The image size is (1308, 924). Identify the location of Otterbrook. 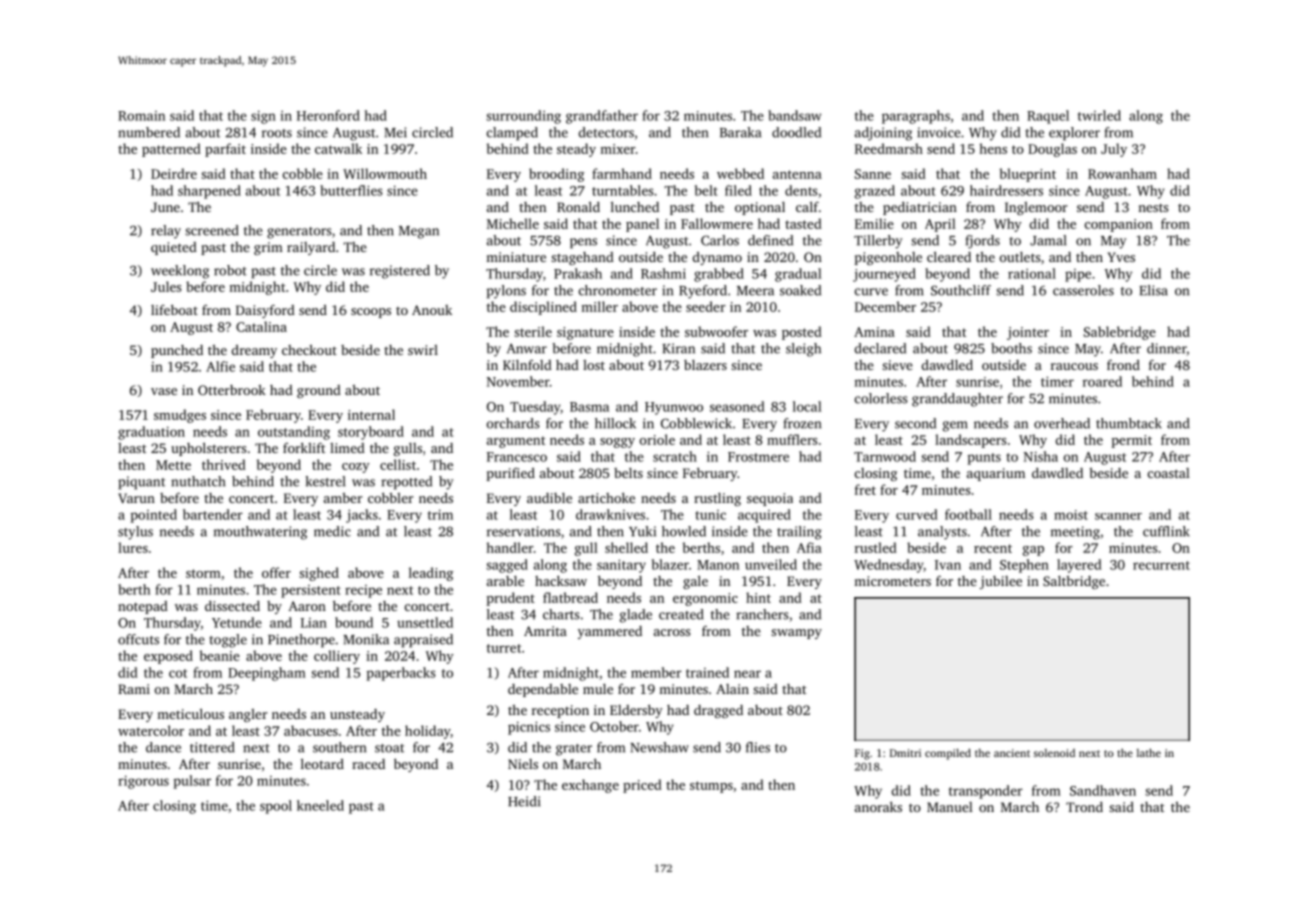
(232, 390).
